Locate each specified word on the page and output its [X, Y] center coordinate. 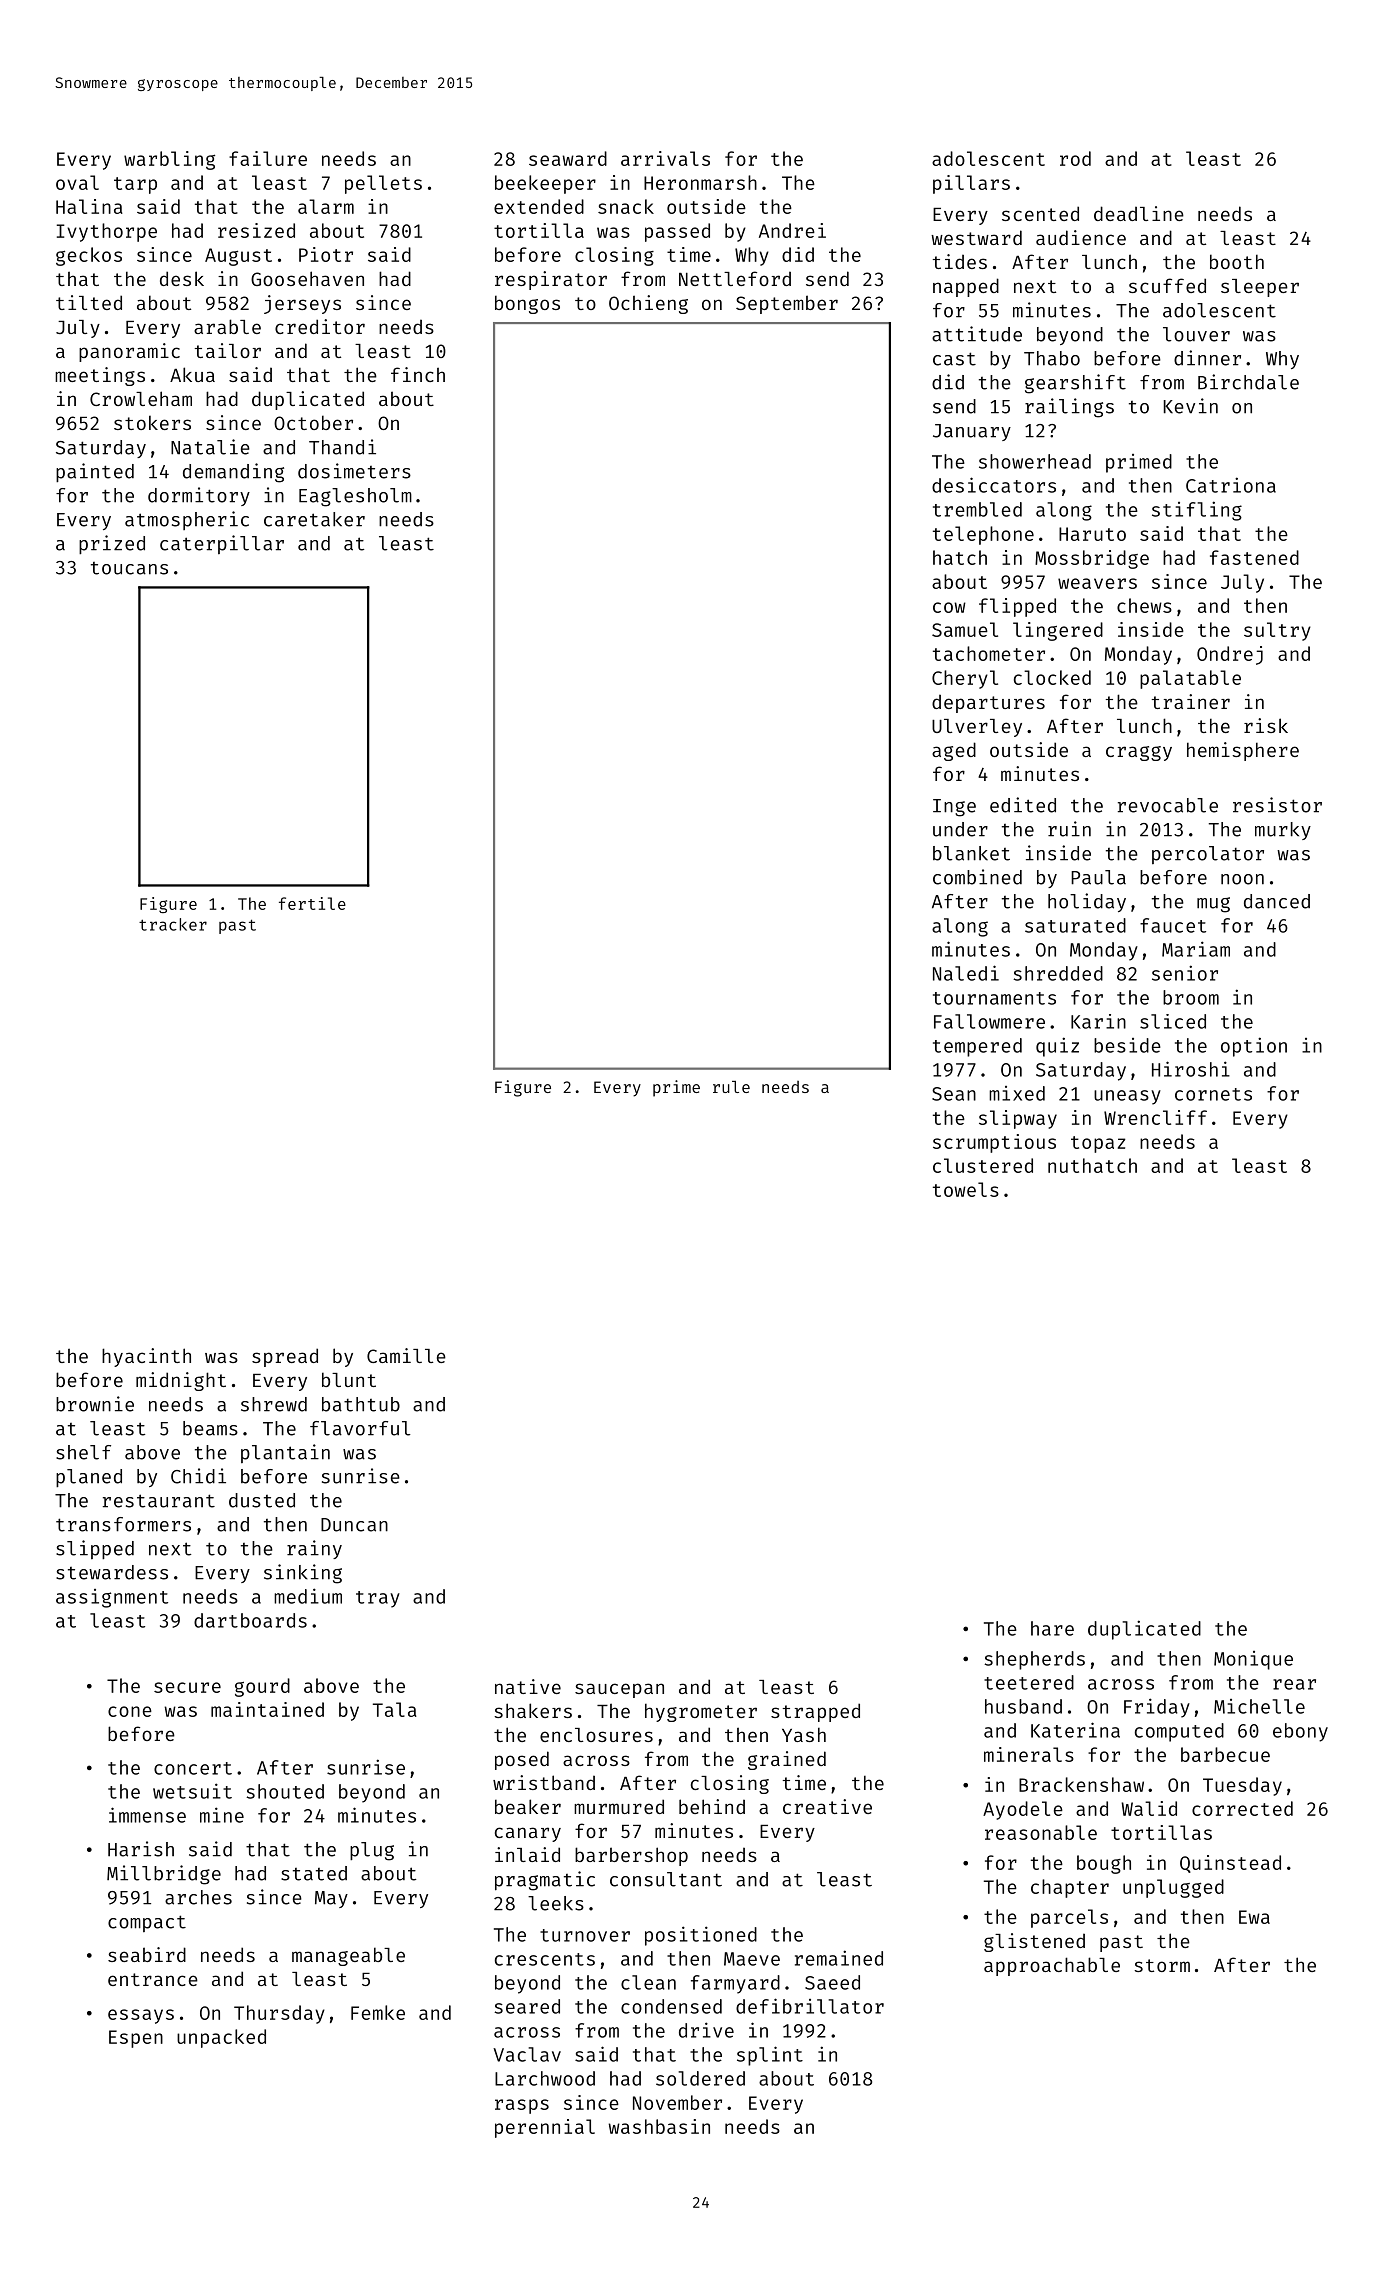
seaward [568, 158]
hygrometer [701, 1713]
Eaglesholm [355, 497]
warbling [169, 160]
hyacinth [146, 1357]
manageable [348, 1956]
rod [1075, 158]
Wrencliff [1155, 1117]
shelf [83, 1452]
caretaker [314, 519]
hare [1052, 1628]
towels [966, 1189]
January [972, 432]
